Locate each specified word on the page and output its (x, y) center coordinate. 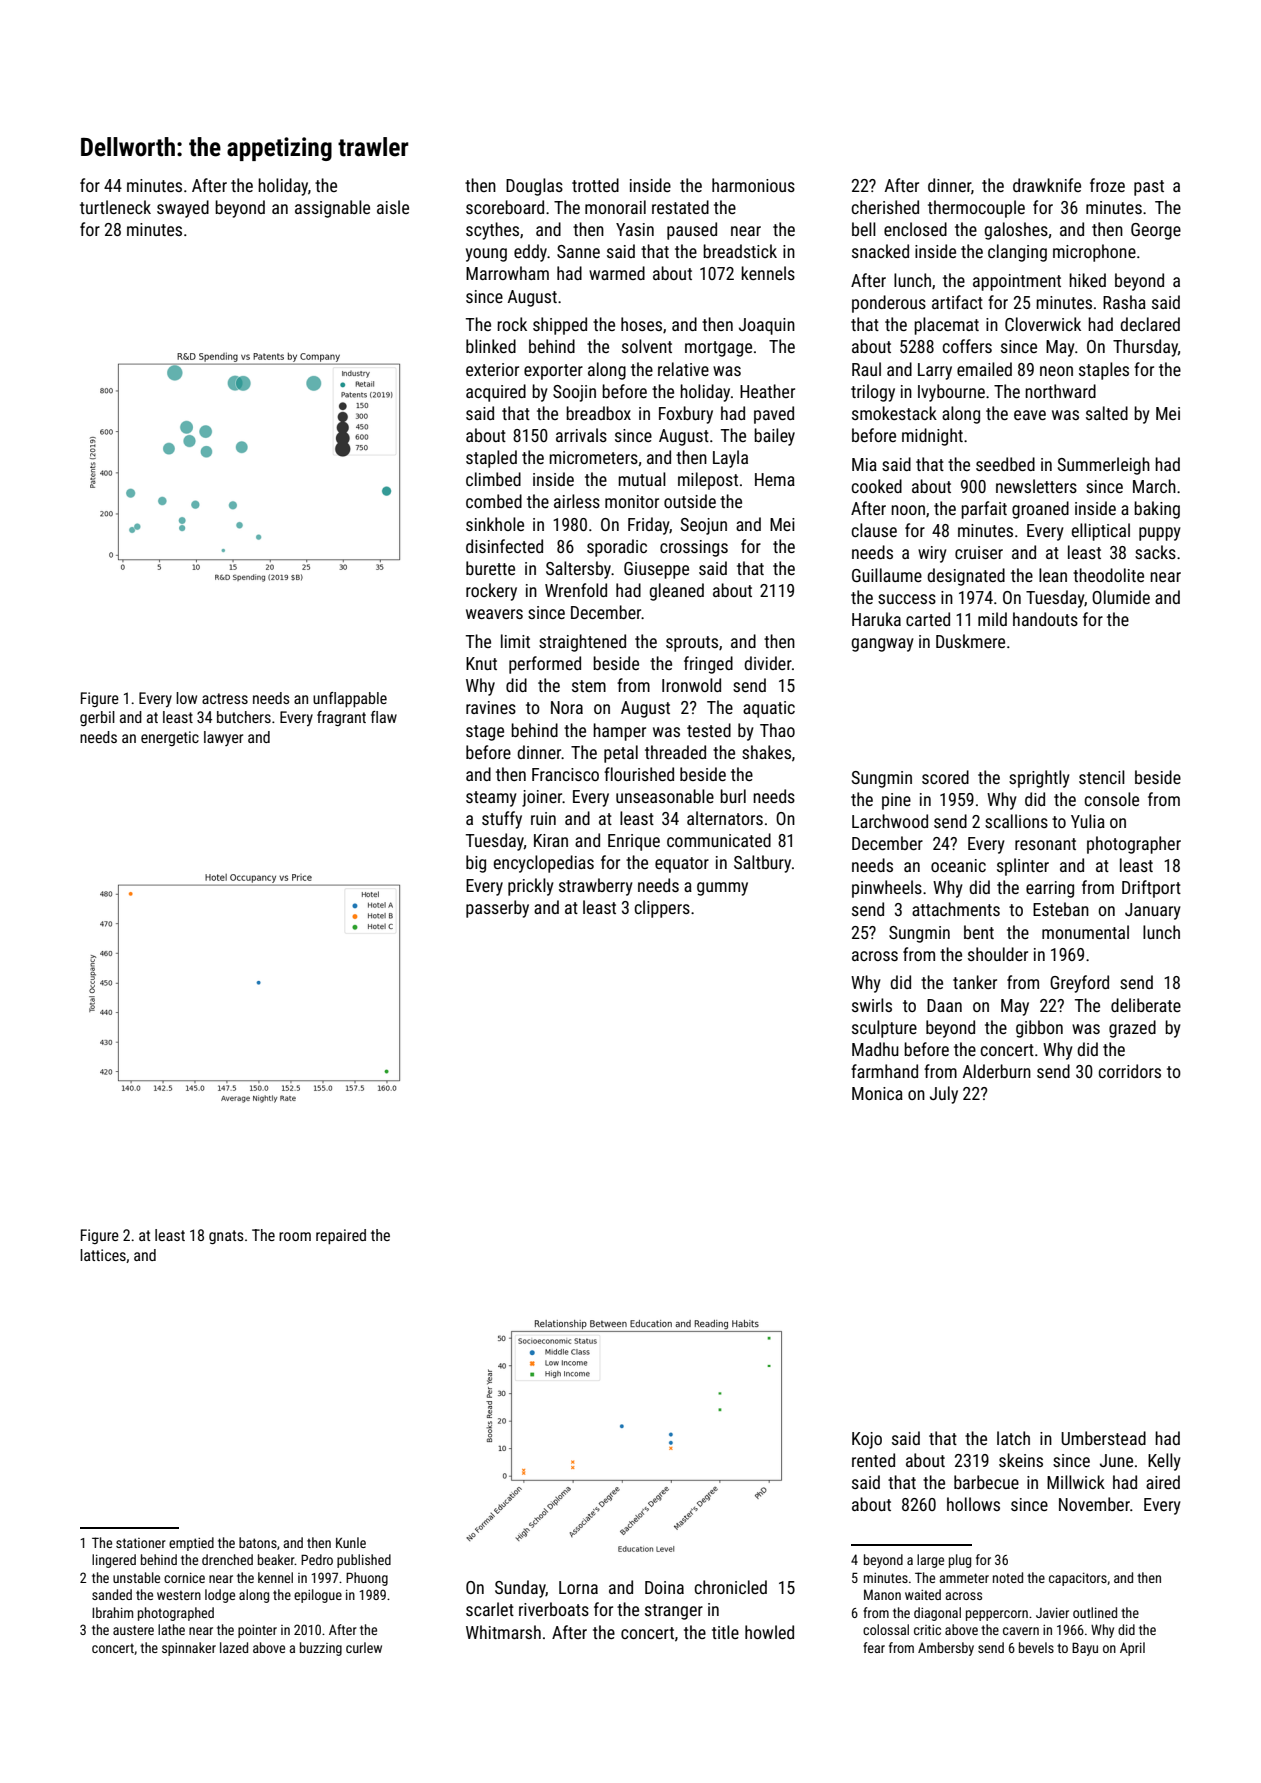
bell (864, 229)
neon (1056, 371)
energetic (170, 738)
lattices (103, 1255)
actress (225, 698)
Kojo (867, 1440)
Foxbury (686, 415)
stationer (141, 1543)
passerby (497, 909)
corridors (1130, 1071)
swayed (183, 209)
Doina (664, 1587)
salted (1107, 413)
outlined (1095, 1612)
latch (1013, 1438)
